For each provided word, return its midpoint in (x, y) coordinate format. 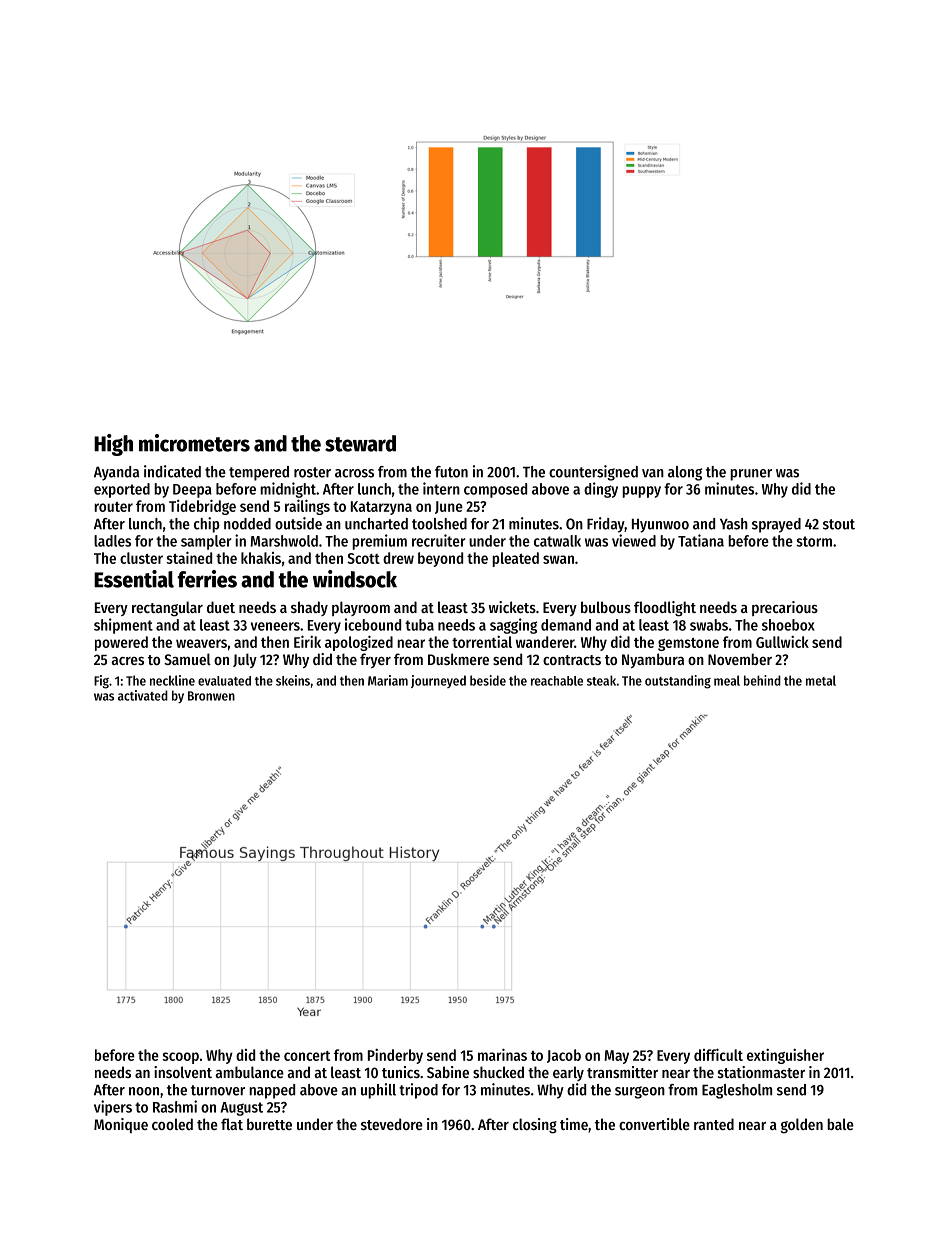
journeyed (438, 681)
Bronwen (211, 696)
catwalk (557, 541)
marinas (502, 1054)
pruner (751, 475)
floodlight (665, 609)
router (113, 507)
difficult (718, 1054)
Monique (121, 1125)
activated (143, 695)
